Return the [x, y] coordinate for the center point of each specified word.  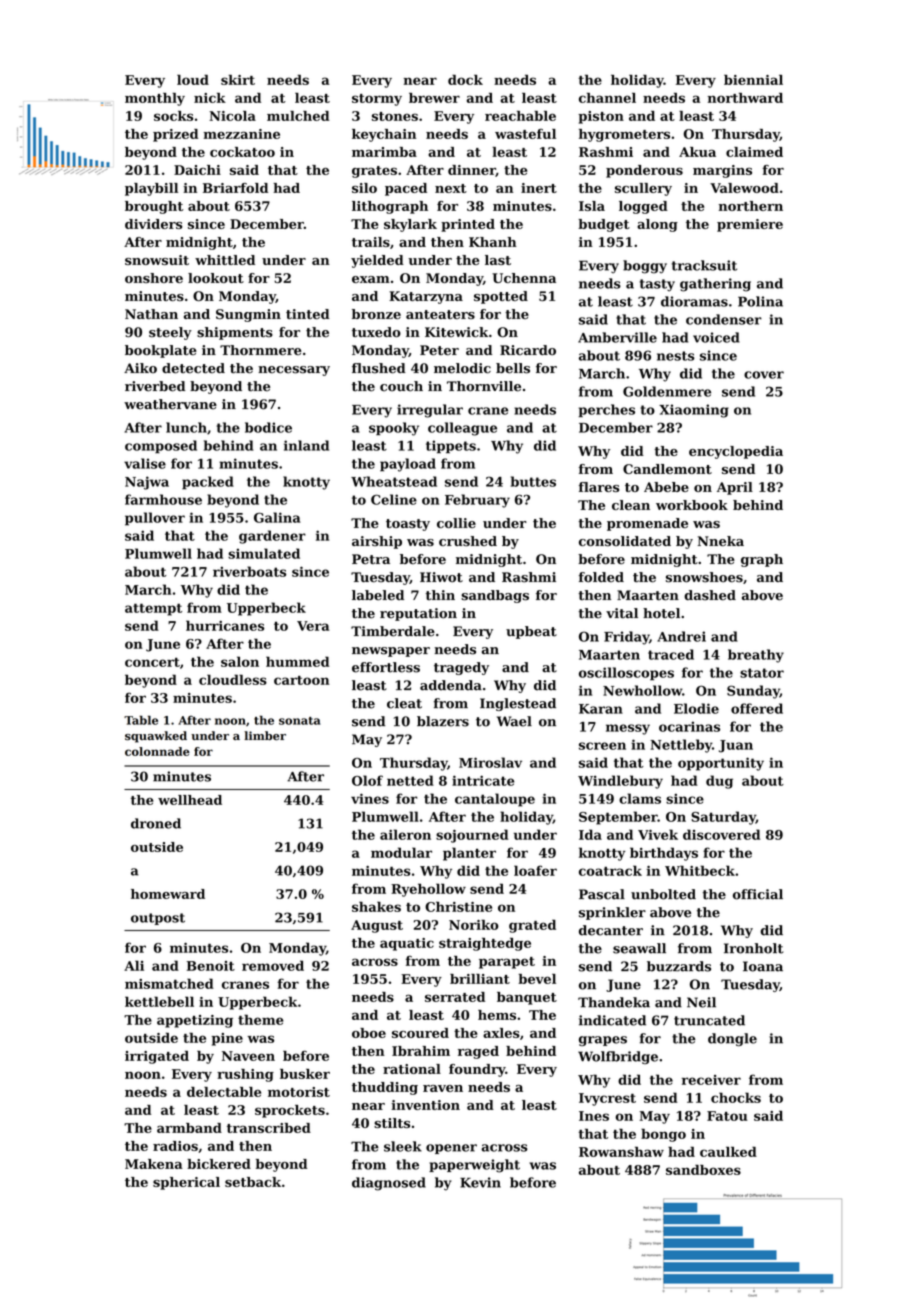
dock [465, 79]
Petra [371, 559]
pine [227, 1039]
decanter [611, 930]
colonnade [157, 751]
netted [410, 780]
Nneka [721, 541]
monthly [155, 99]
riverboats [249, 571]
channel [607, 98]
